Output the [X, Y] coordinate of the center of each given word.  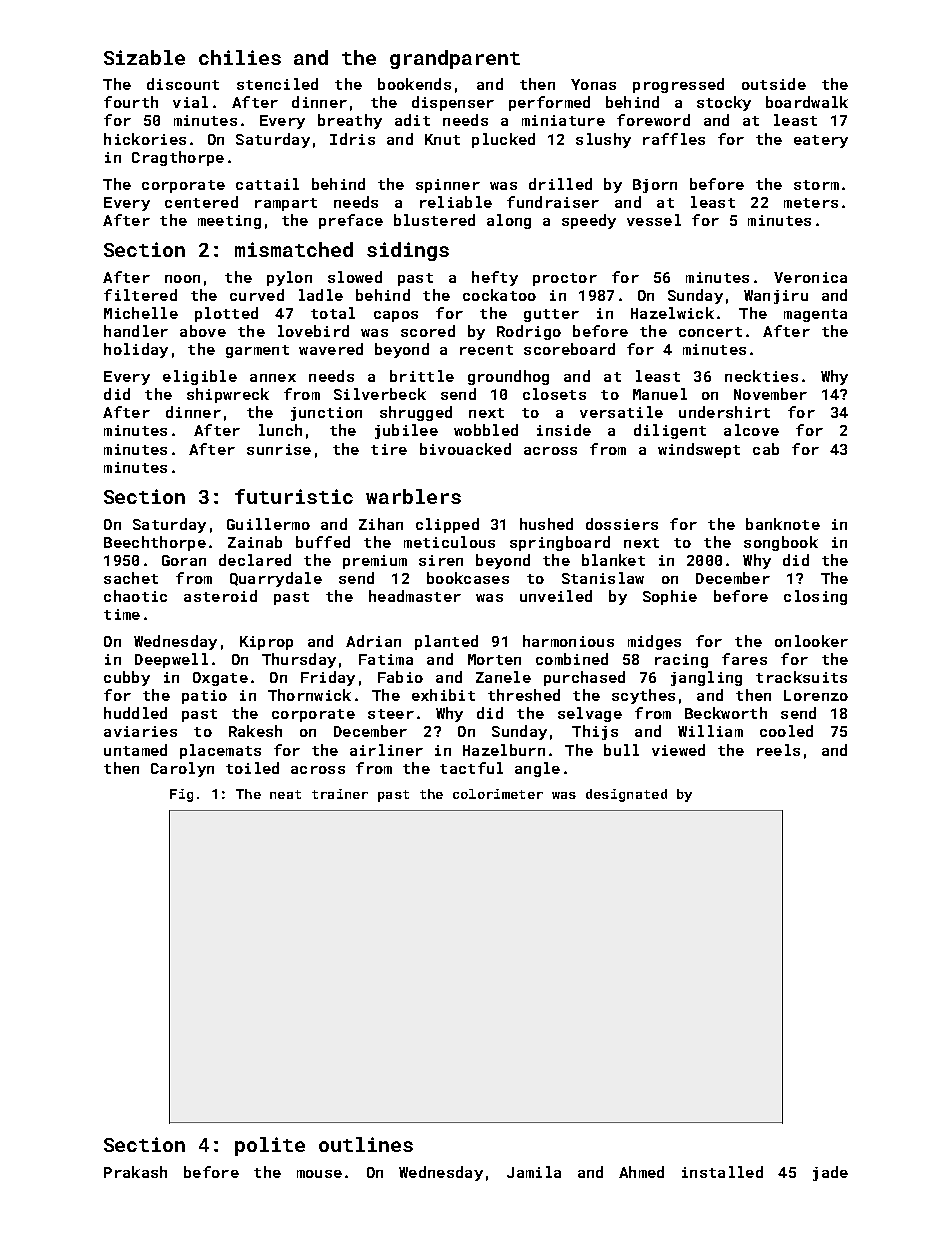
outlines [366, 1144]
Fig [181, 795]
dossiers [622, 524]
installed [722, 1172]
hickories [145, 139]
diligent [670, 431]
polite [270, 1146]
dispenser [453, 103]
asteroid [220, 596]
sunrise [279, 449]
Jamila [534, 1172]
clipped [447, 525]
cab [766, 449]
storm [816, 185]
